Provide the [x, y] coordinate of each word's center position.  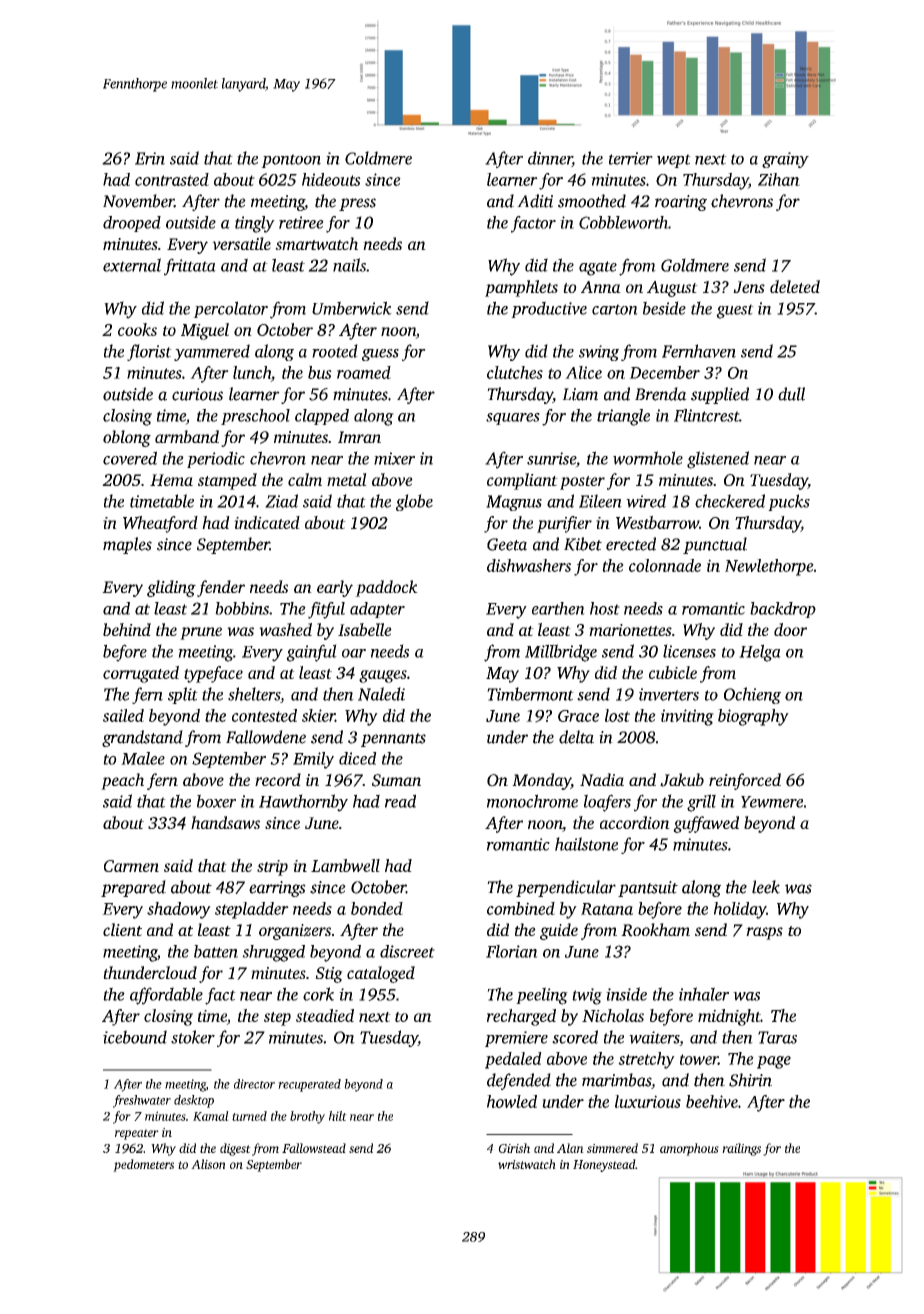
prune [201, 633]
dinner [550, 159]
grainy [785, 160]
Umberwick [352, 308]
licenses [689, 651]
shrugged [273, 953]
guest [735, 311]
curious [197, 394]
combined [521, 908]
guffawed [706, 824]
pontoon [291, 161]
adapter [377, 610]
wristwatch [527, 1164]
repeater [137, 1134]
